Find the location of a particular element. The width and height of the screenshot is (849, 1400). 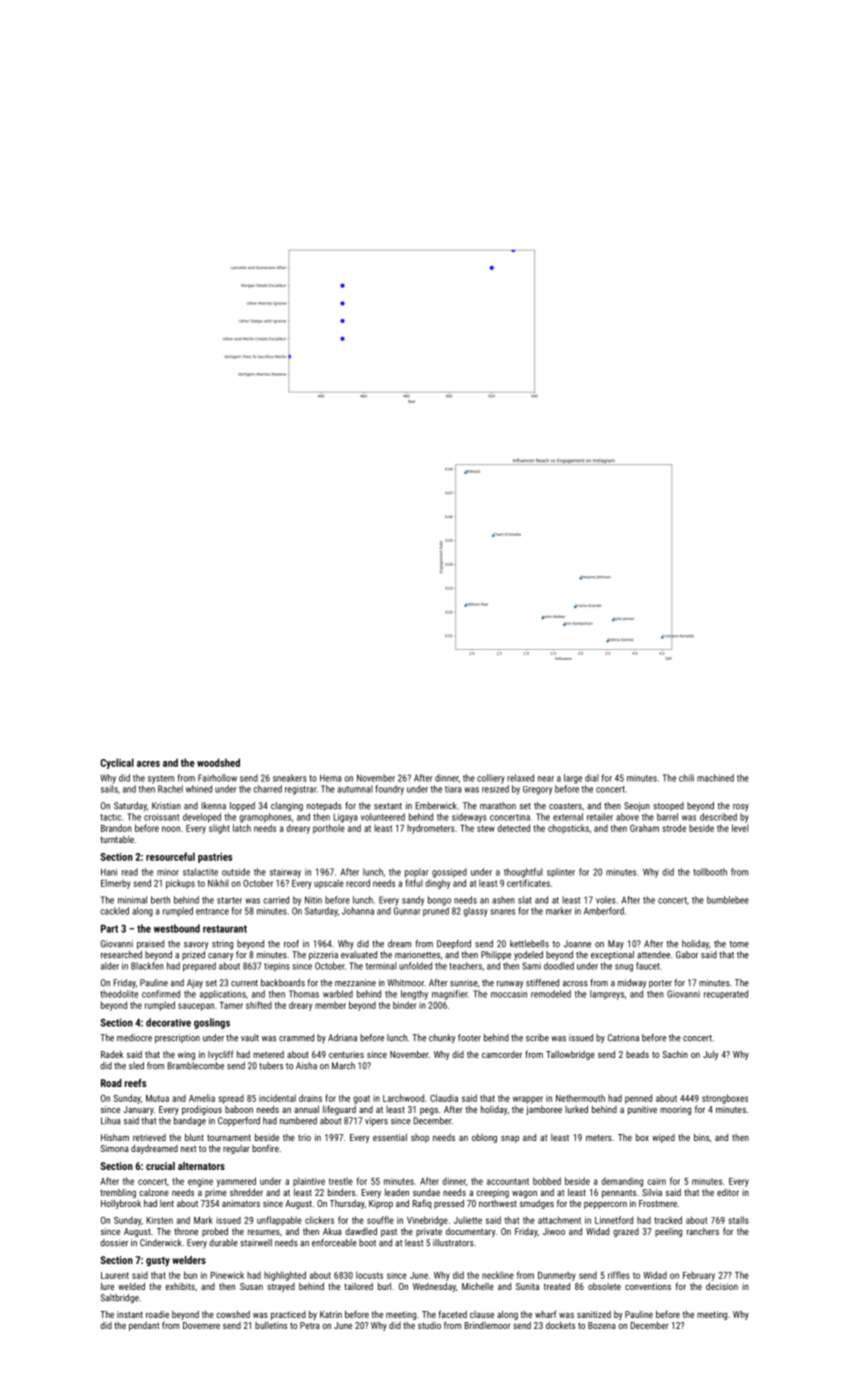

tiara is located at coordinates (453, 789).
